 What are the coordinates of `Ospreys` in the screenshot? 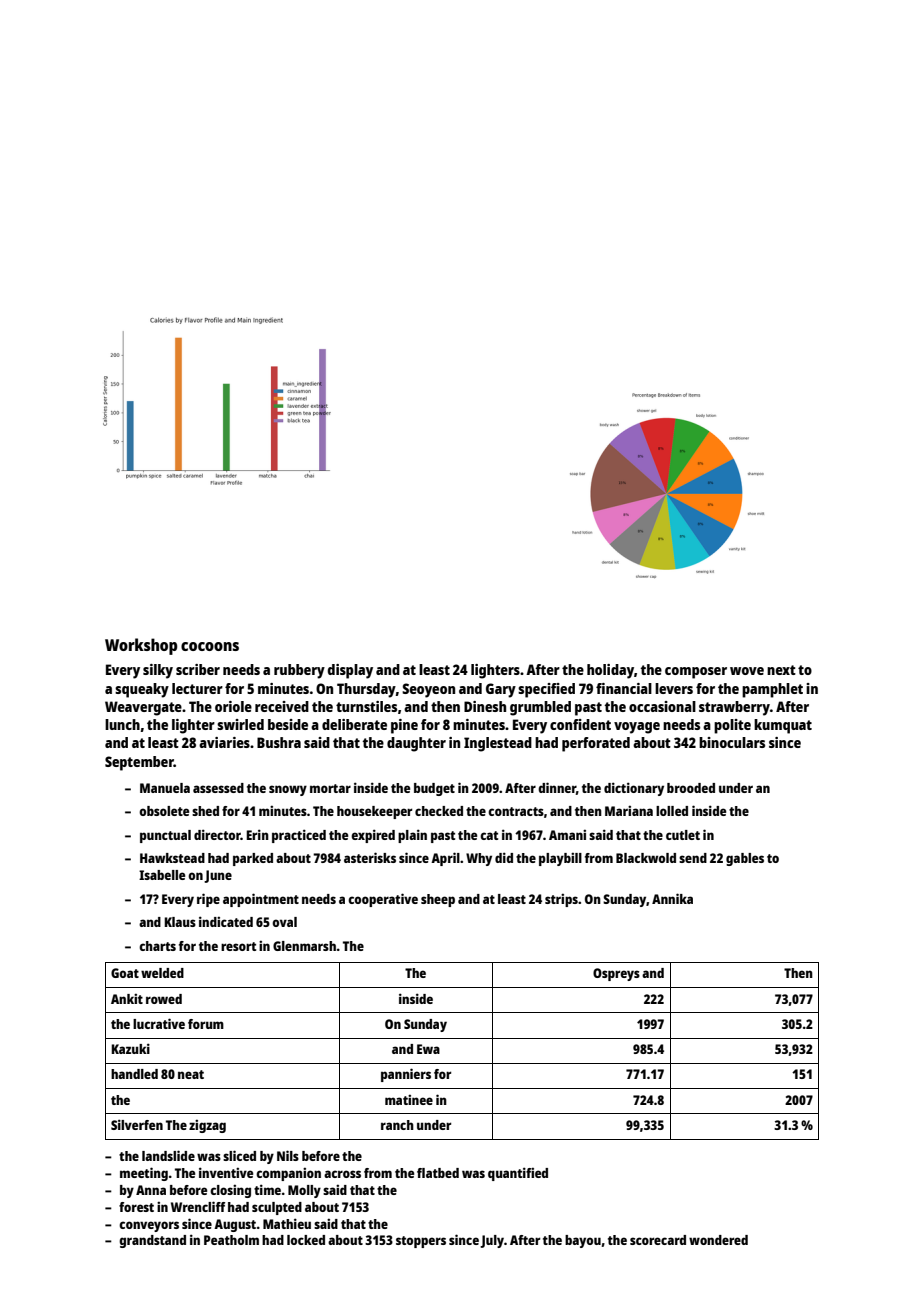 It's located at (616, 974).
